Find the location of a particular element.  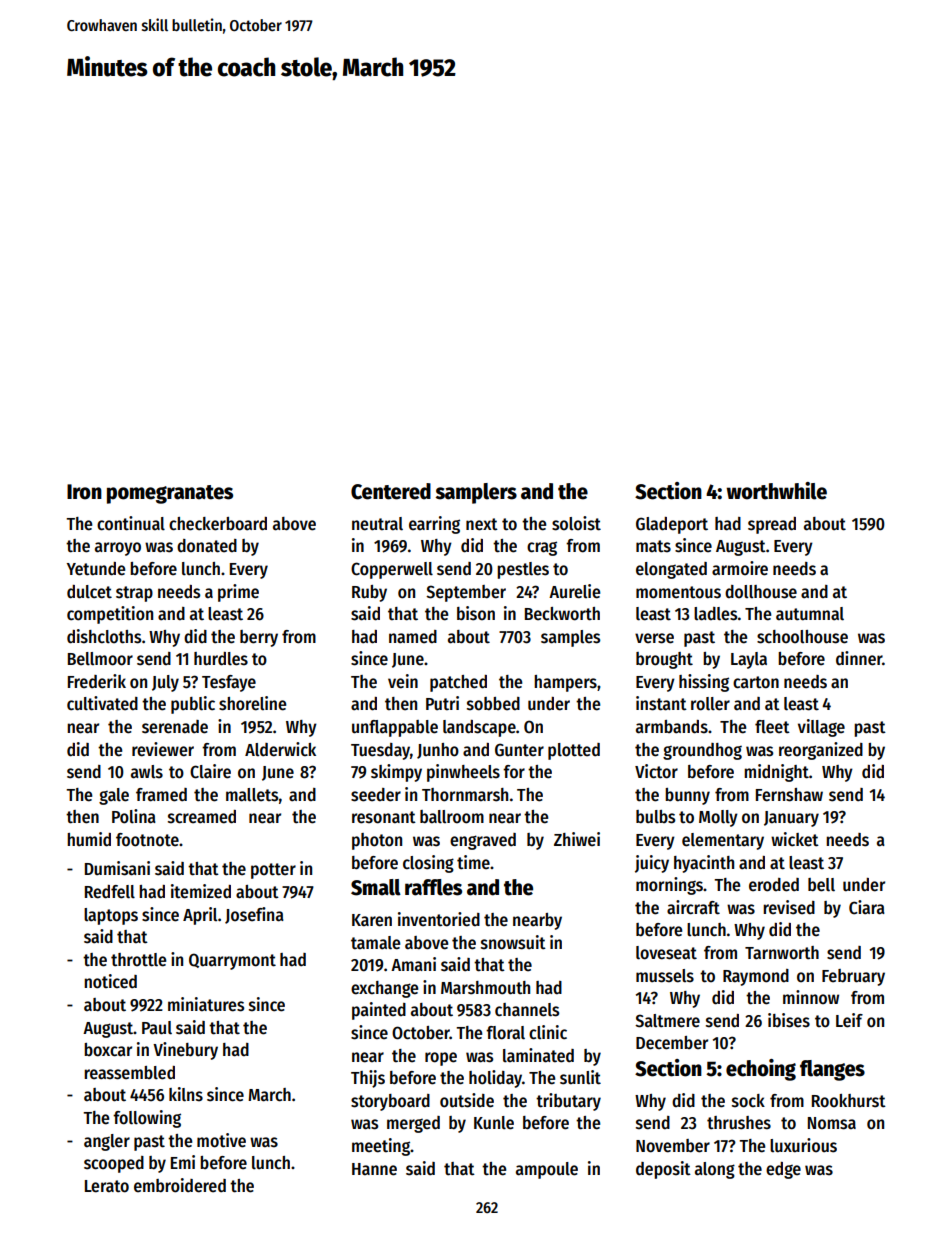

samplers is located at coordinates (476, 493).
